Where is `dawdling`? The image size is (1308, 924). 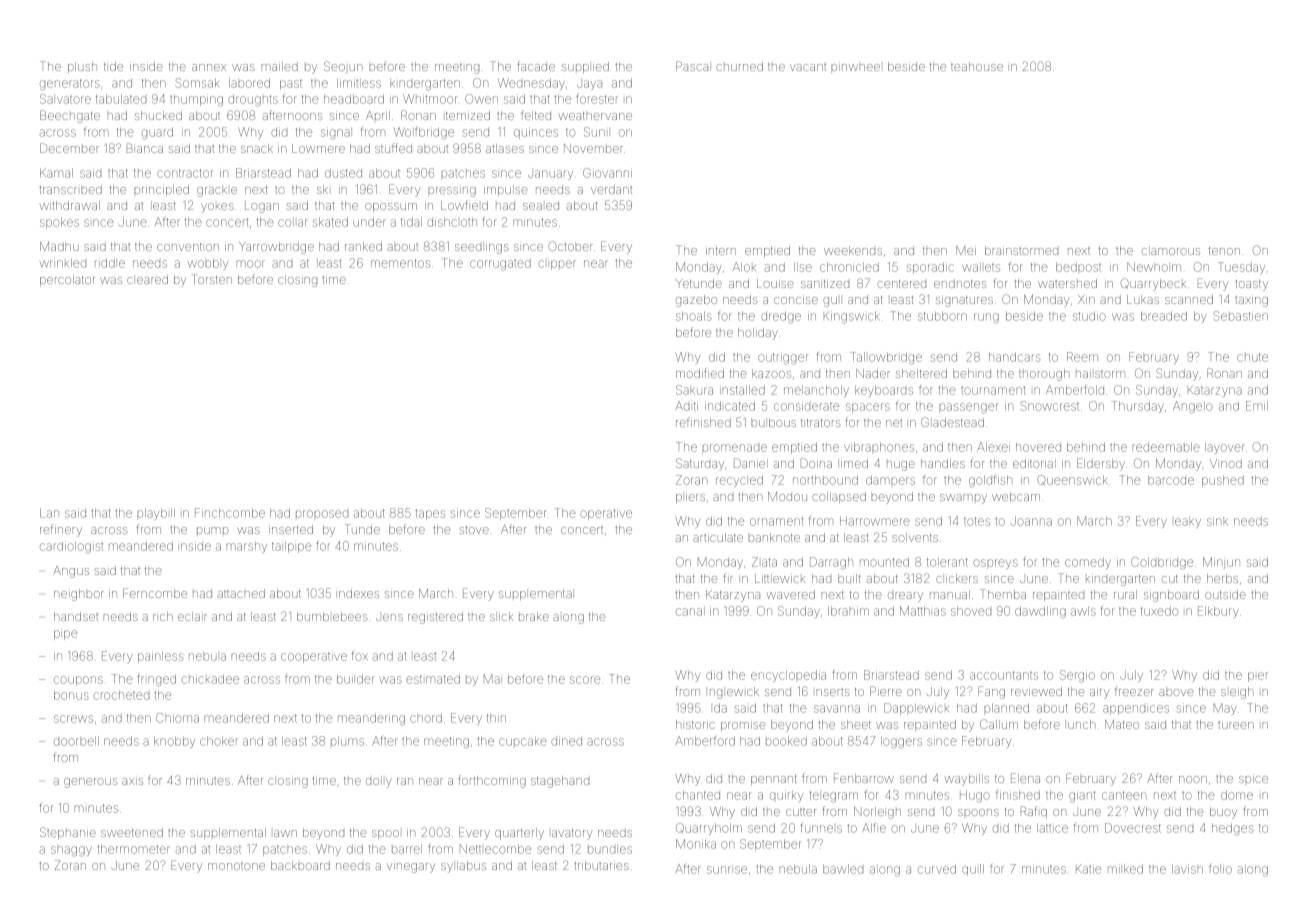
dawdling is located at coordinates (1040, 612).
